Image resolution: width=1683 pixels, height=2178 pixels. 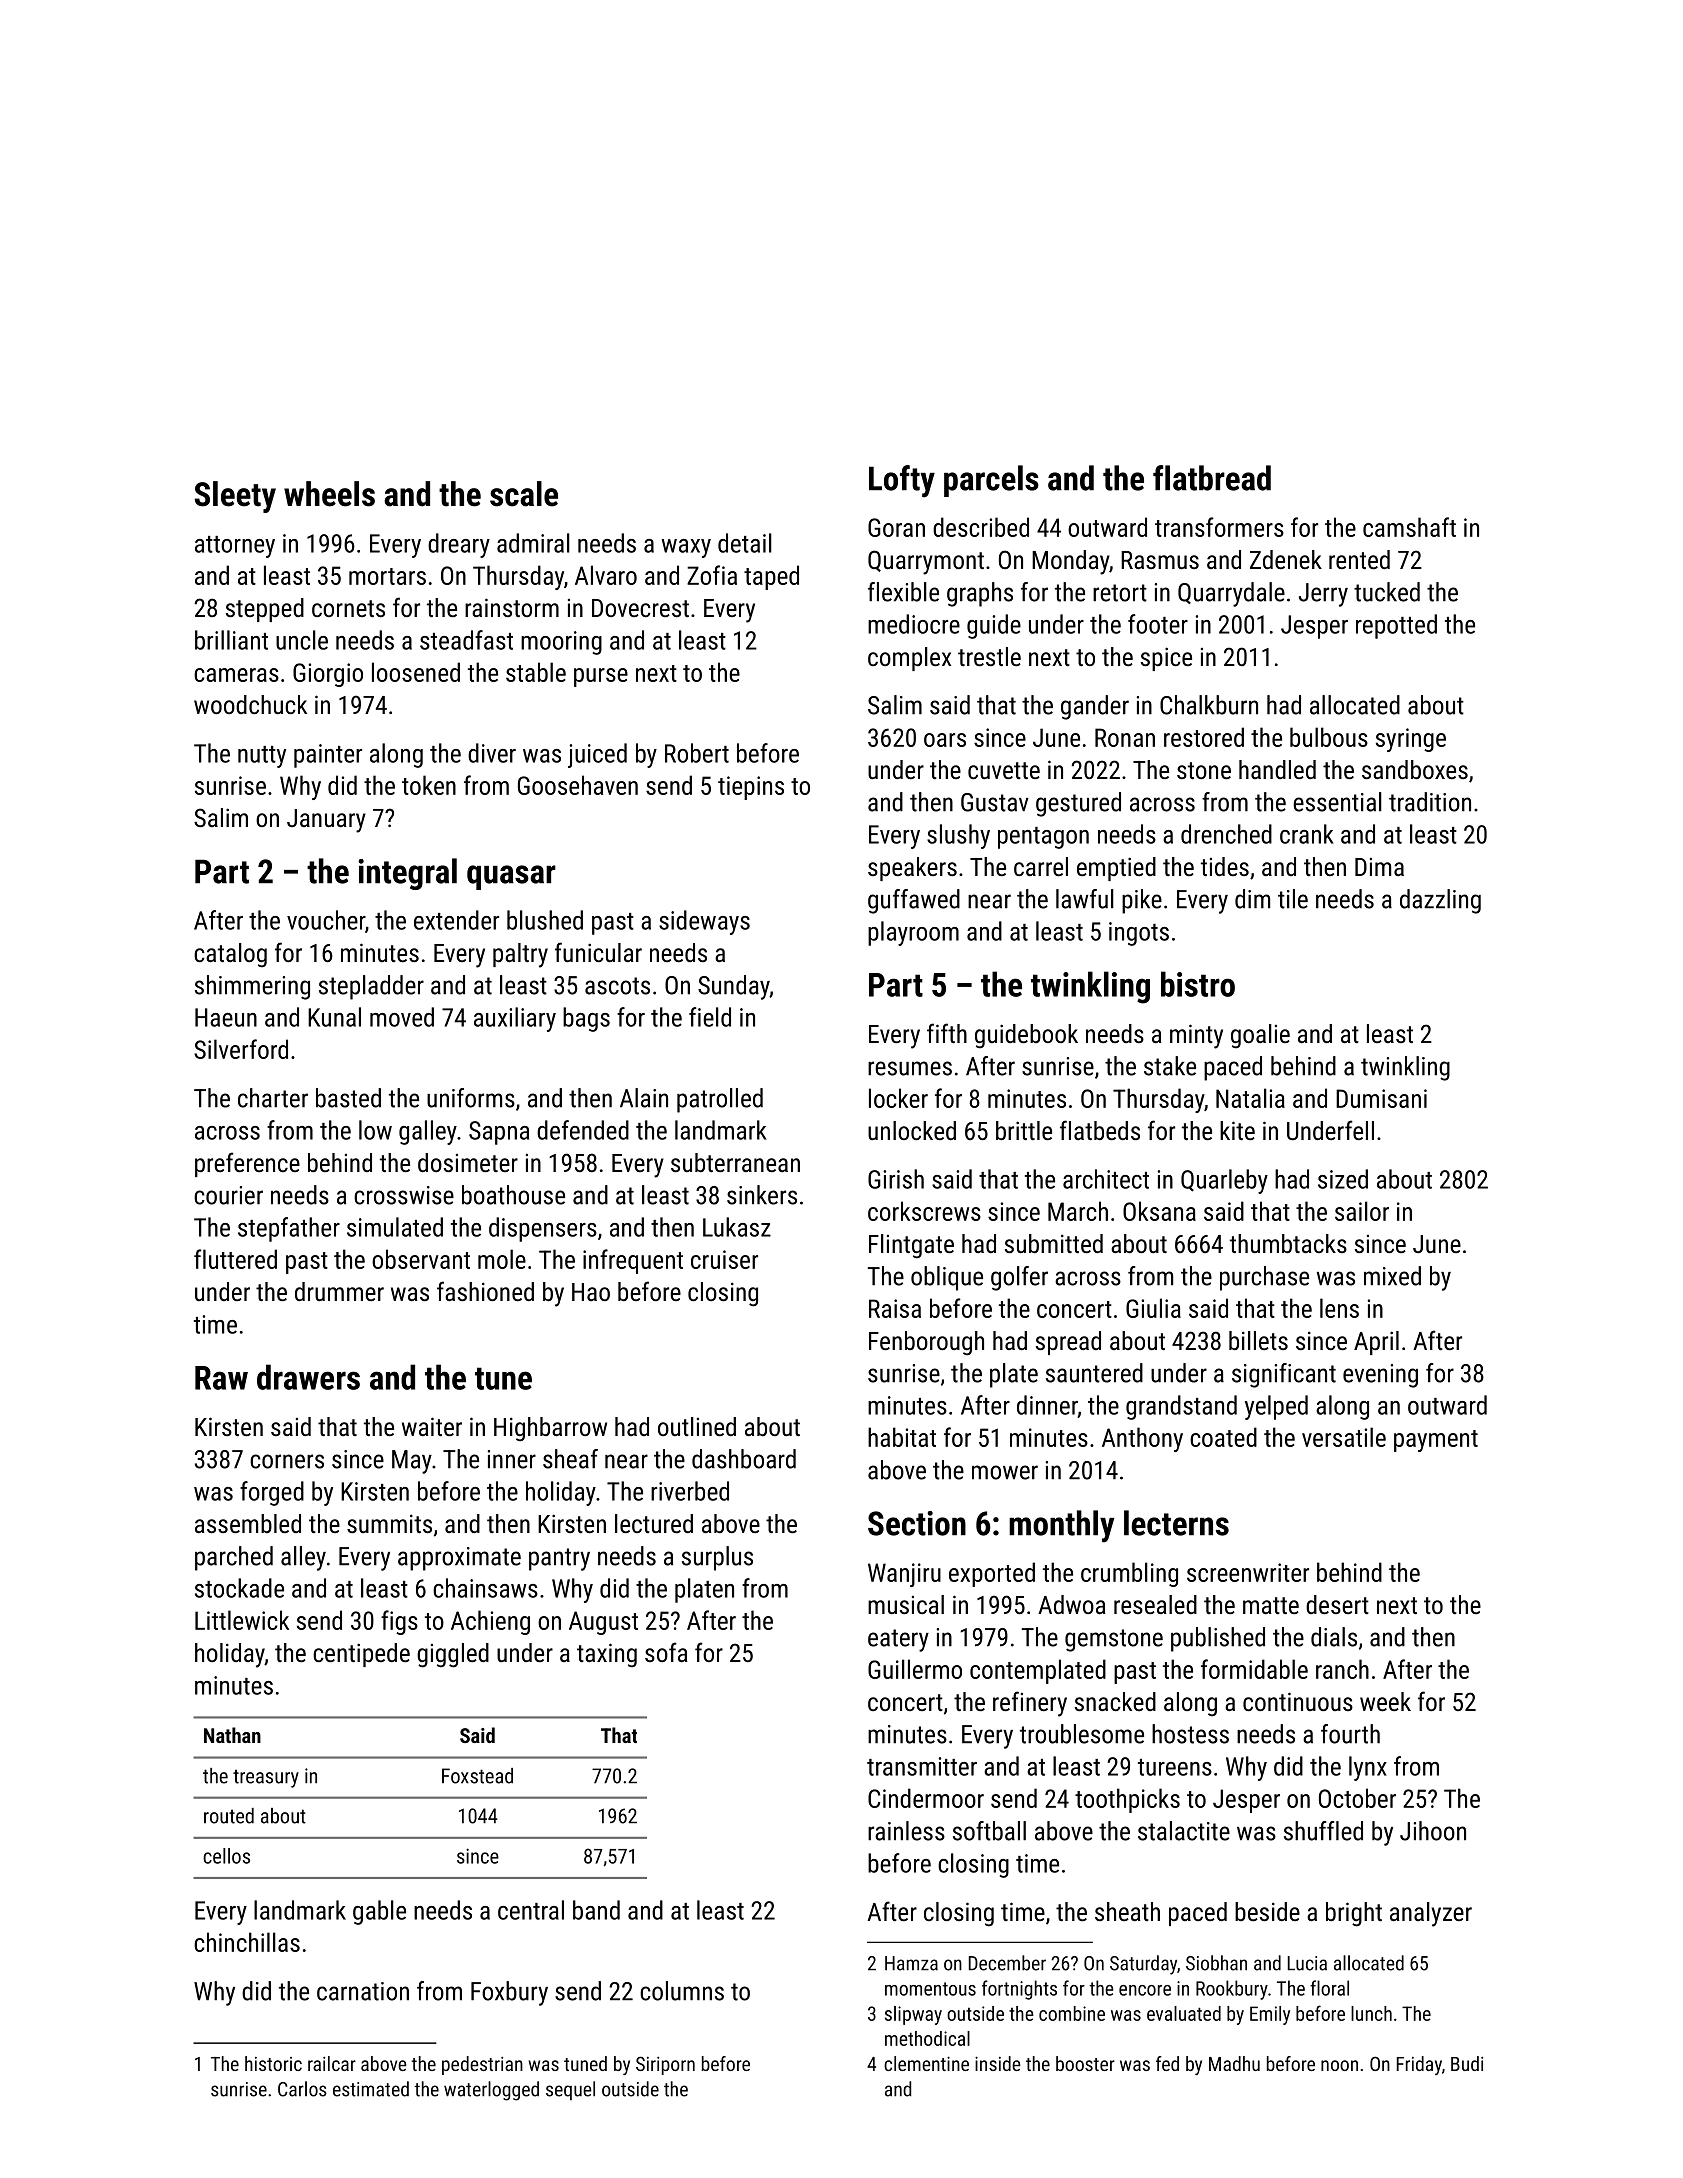 What do you see at coordinates (1284, 1375) in the screenshot?
I see `significant` at bounding box center [1284, 1375].
